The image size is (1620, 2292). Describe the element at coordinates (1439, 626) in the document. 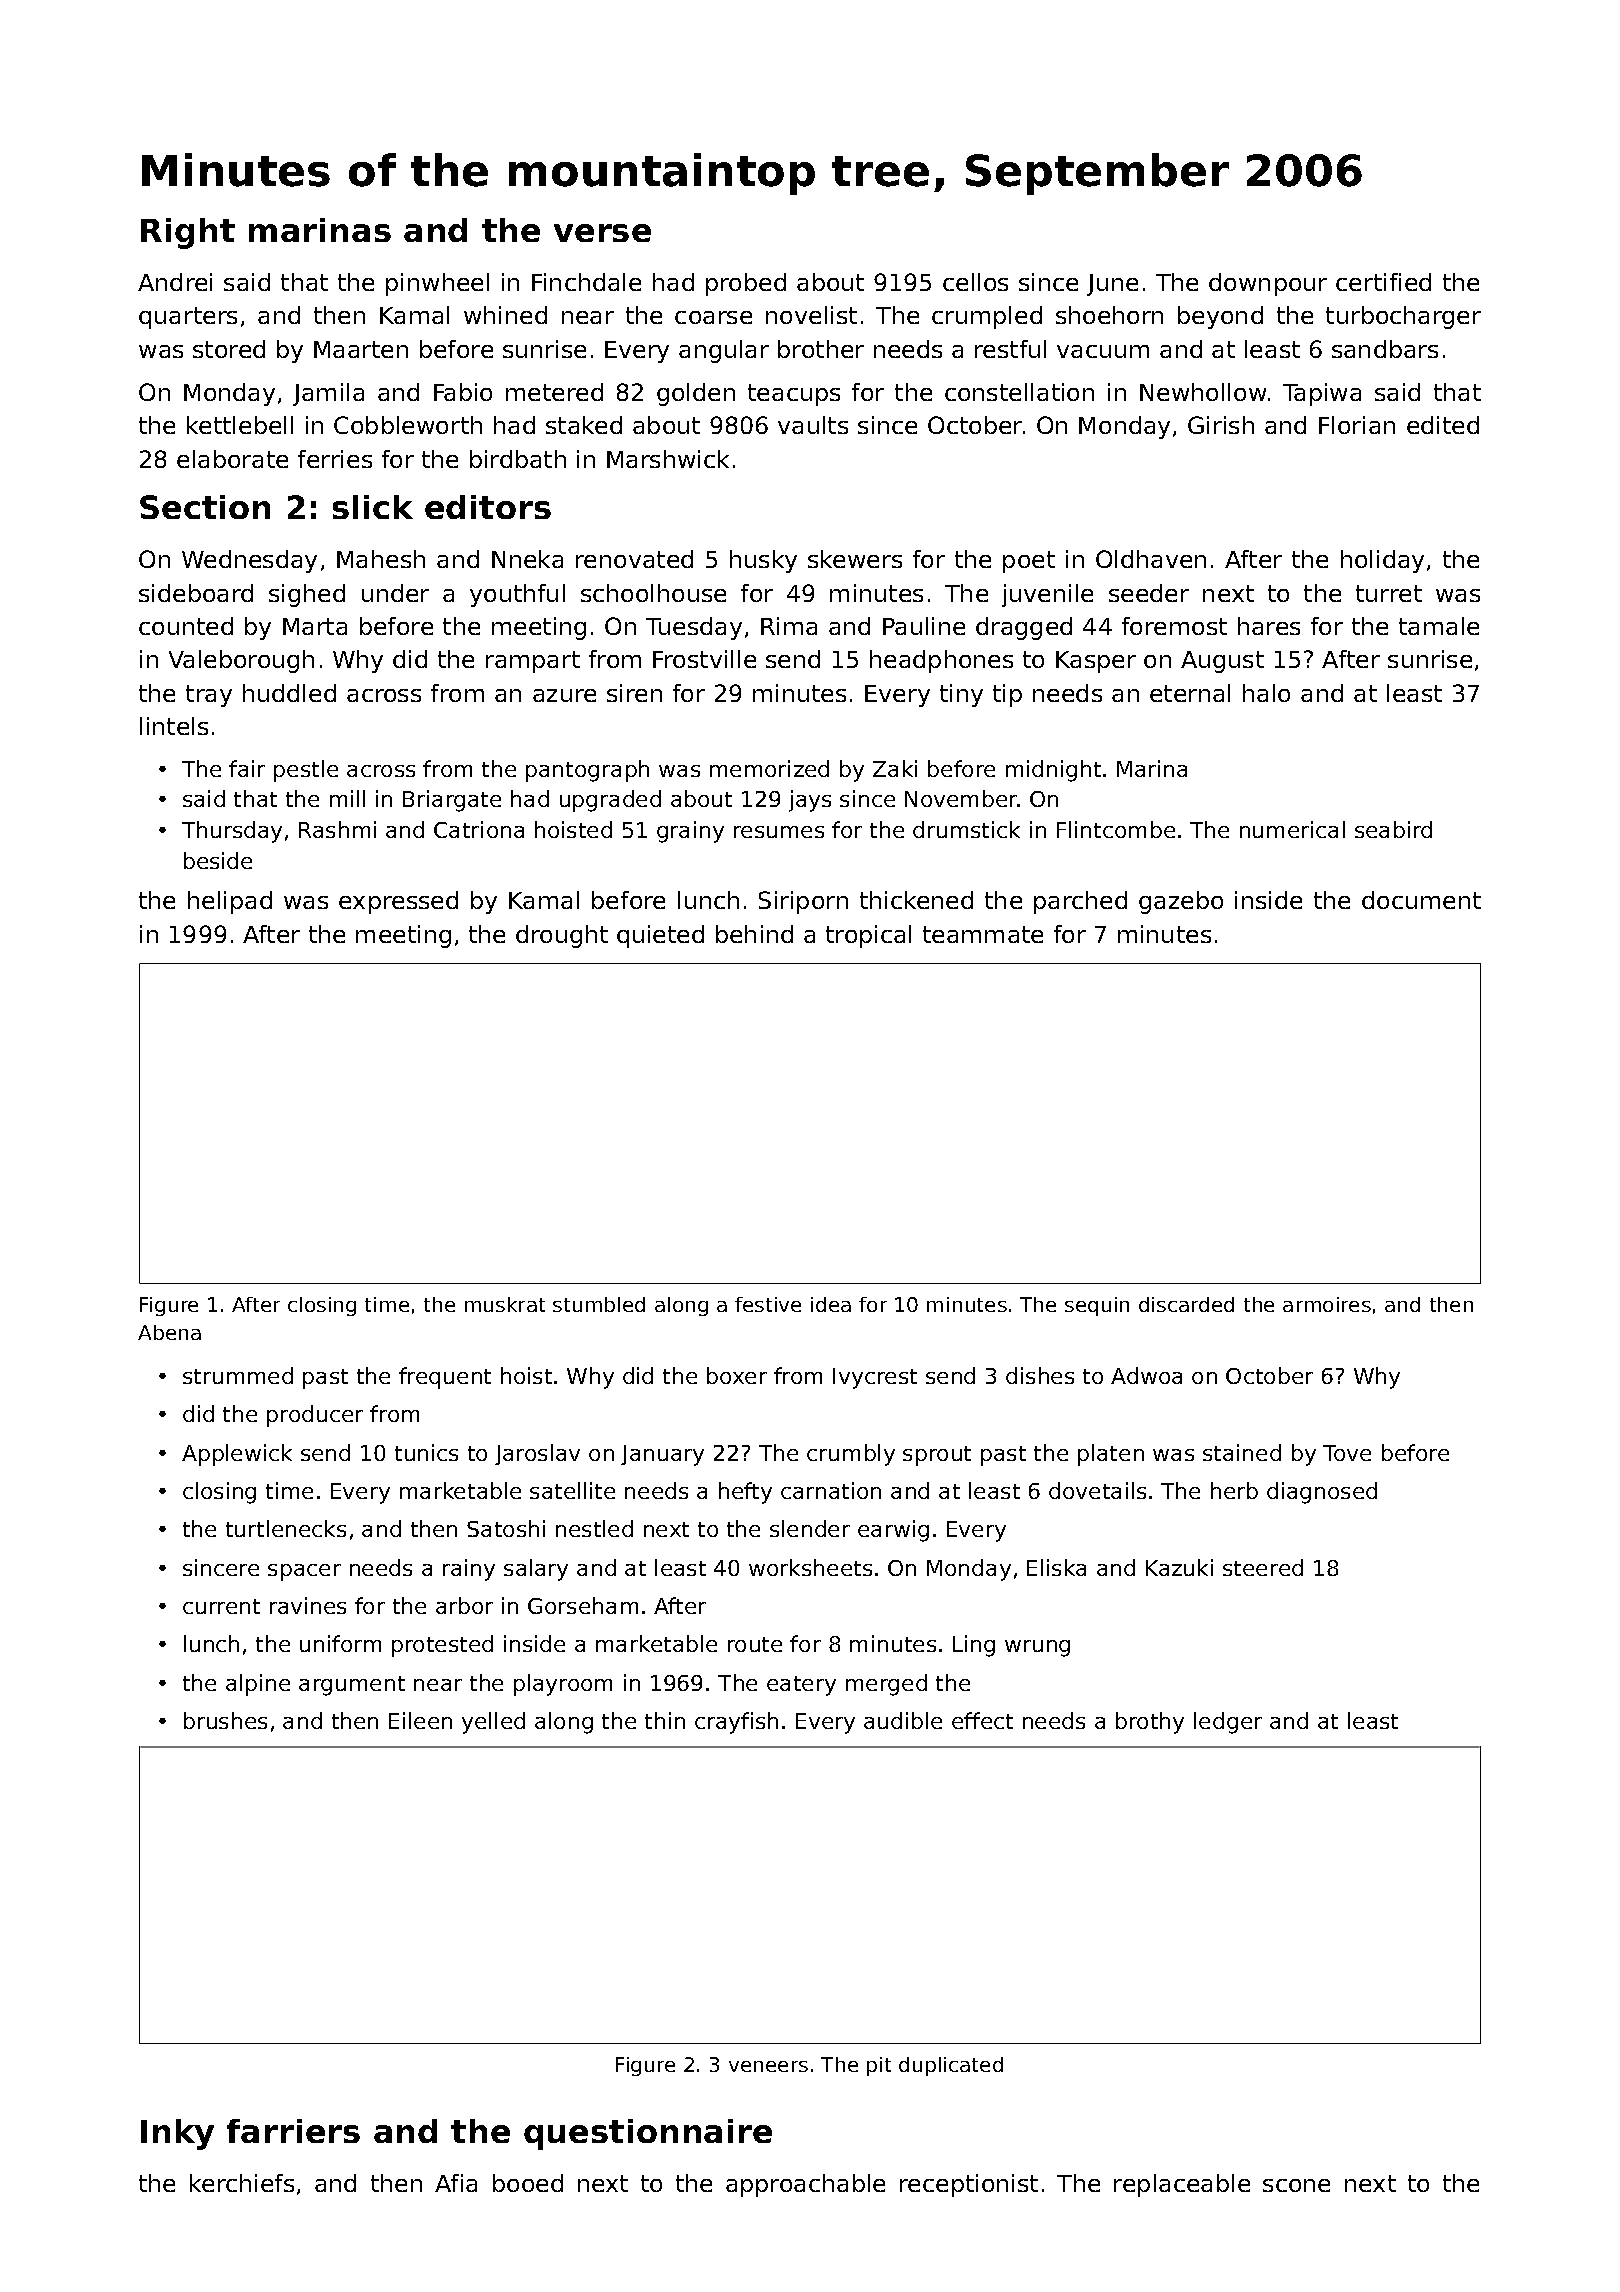

I see `tamale` at that location.
